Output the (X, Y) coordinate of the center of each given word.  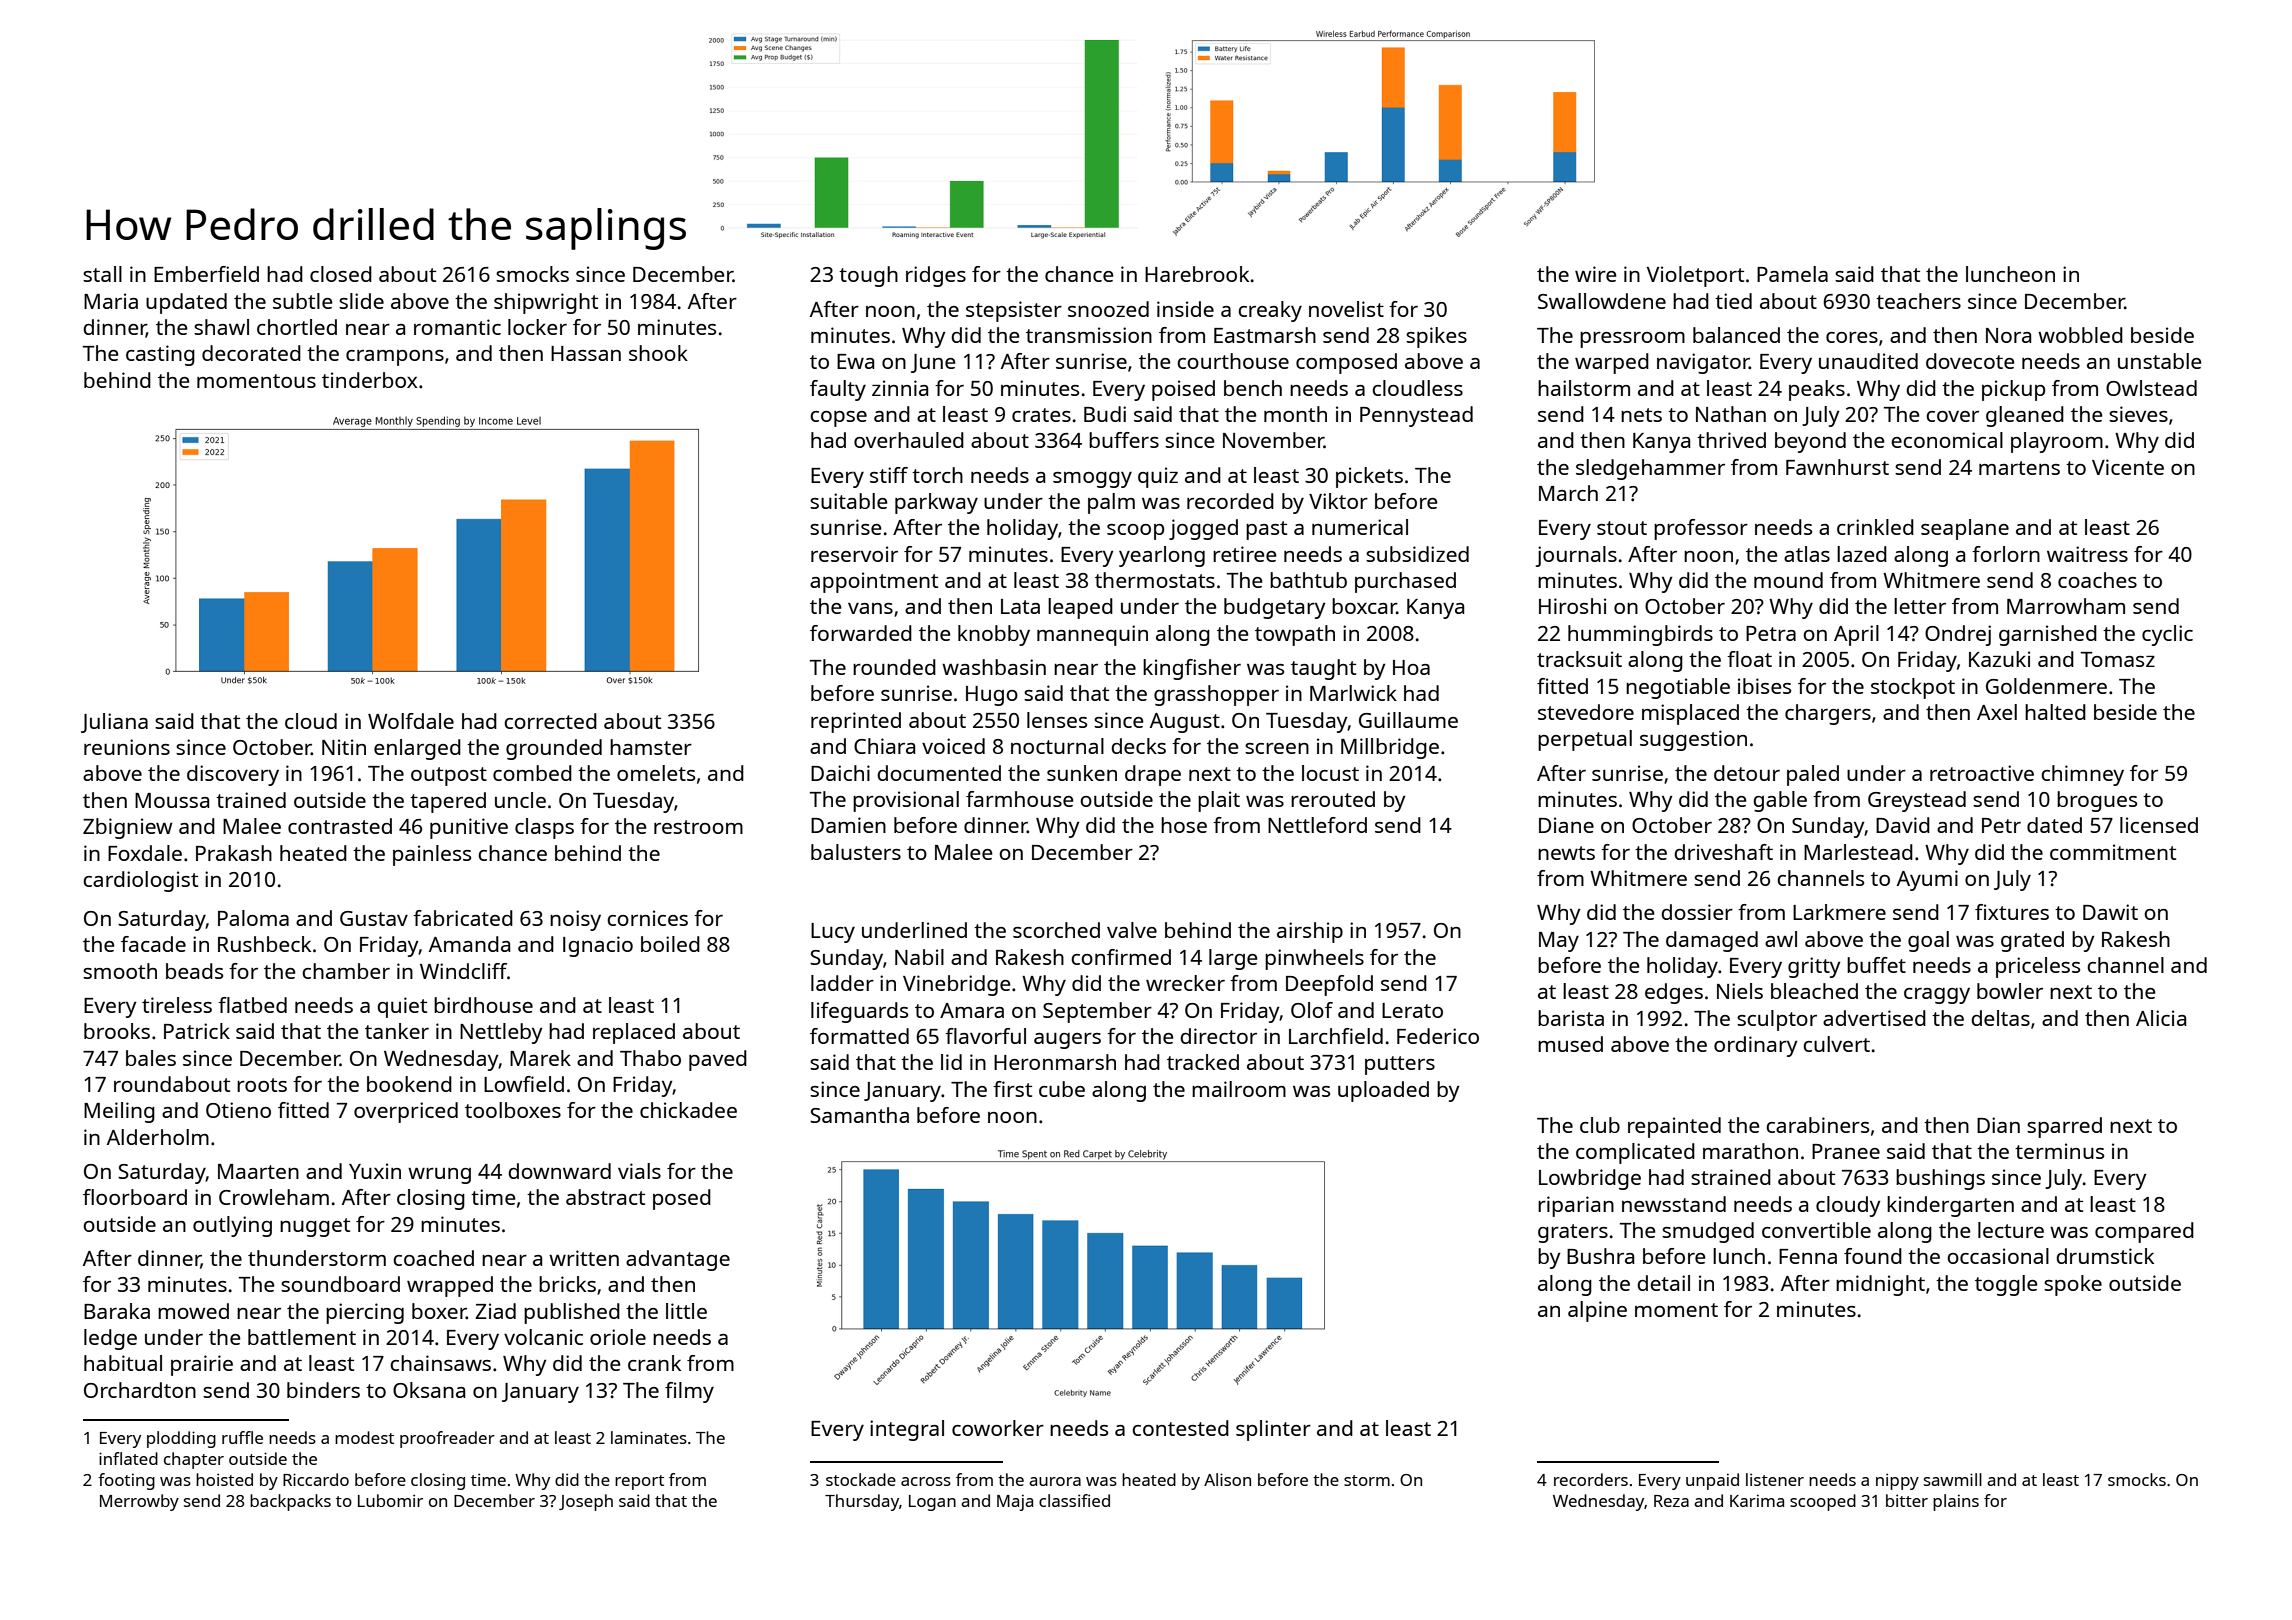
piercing (365, 1313)
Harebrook (1197, 274)
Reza (1671, 1501)
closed (341, 274)
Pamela (1792, 274)
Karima (1757, 1500)
